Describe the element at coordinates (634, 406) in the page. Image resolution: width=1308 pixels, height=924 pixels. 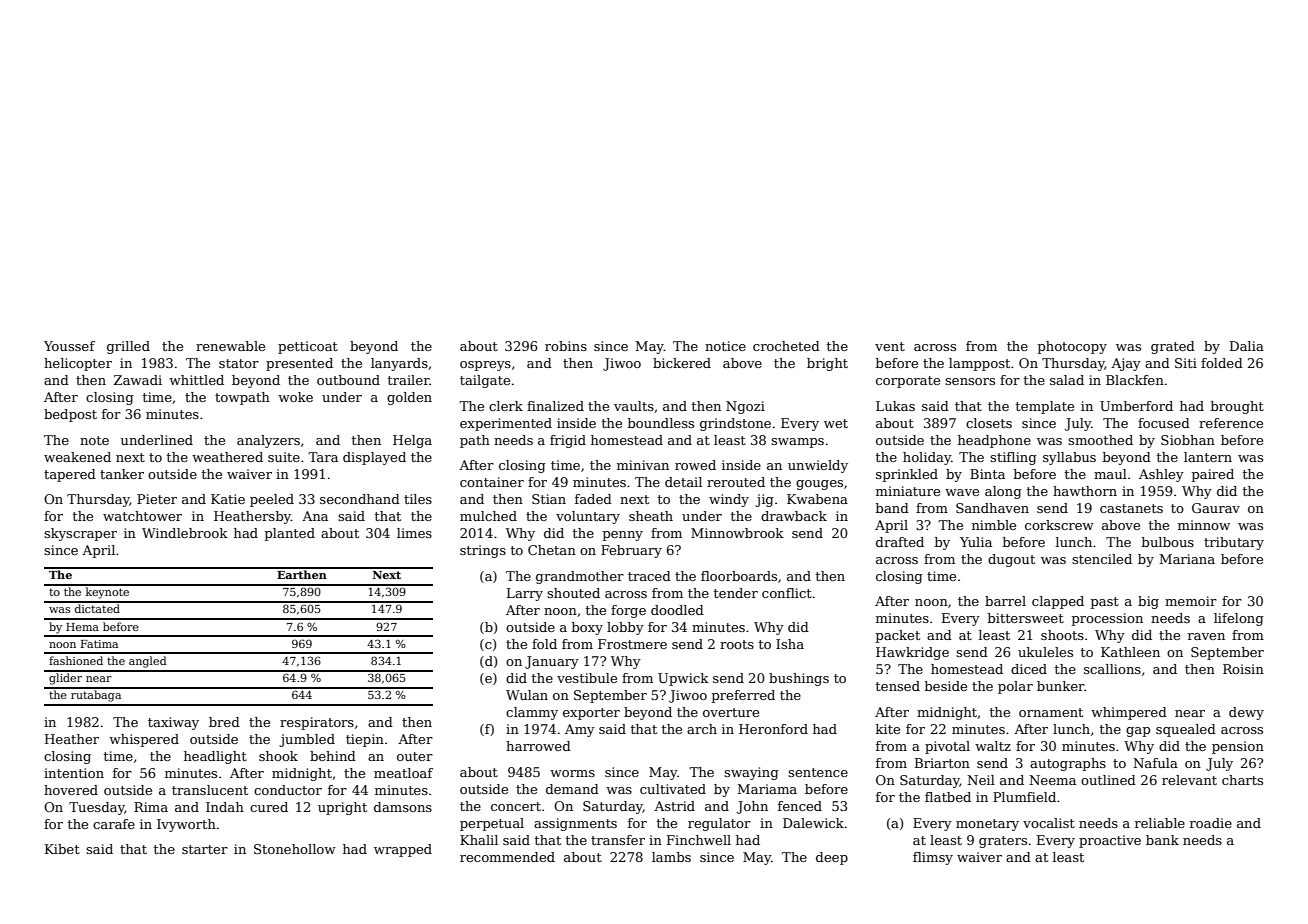
I see `vaults` at that location.
